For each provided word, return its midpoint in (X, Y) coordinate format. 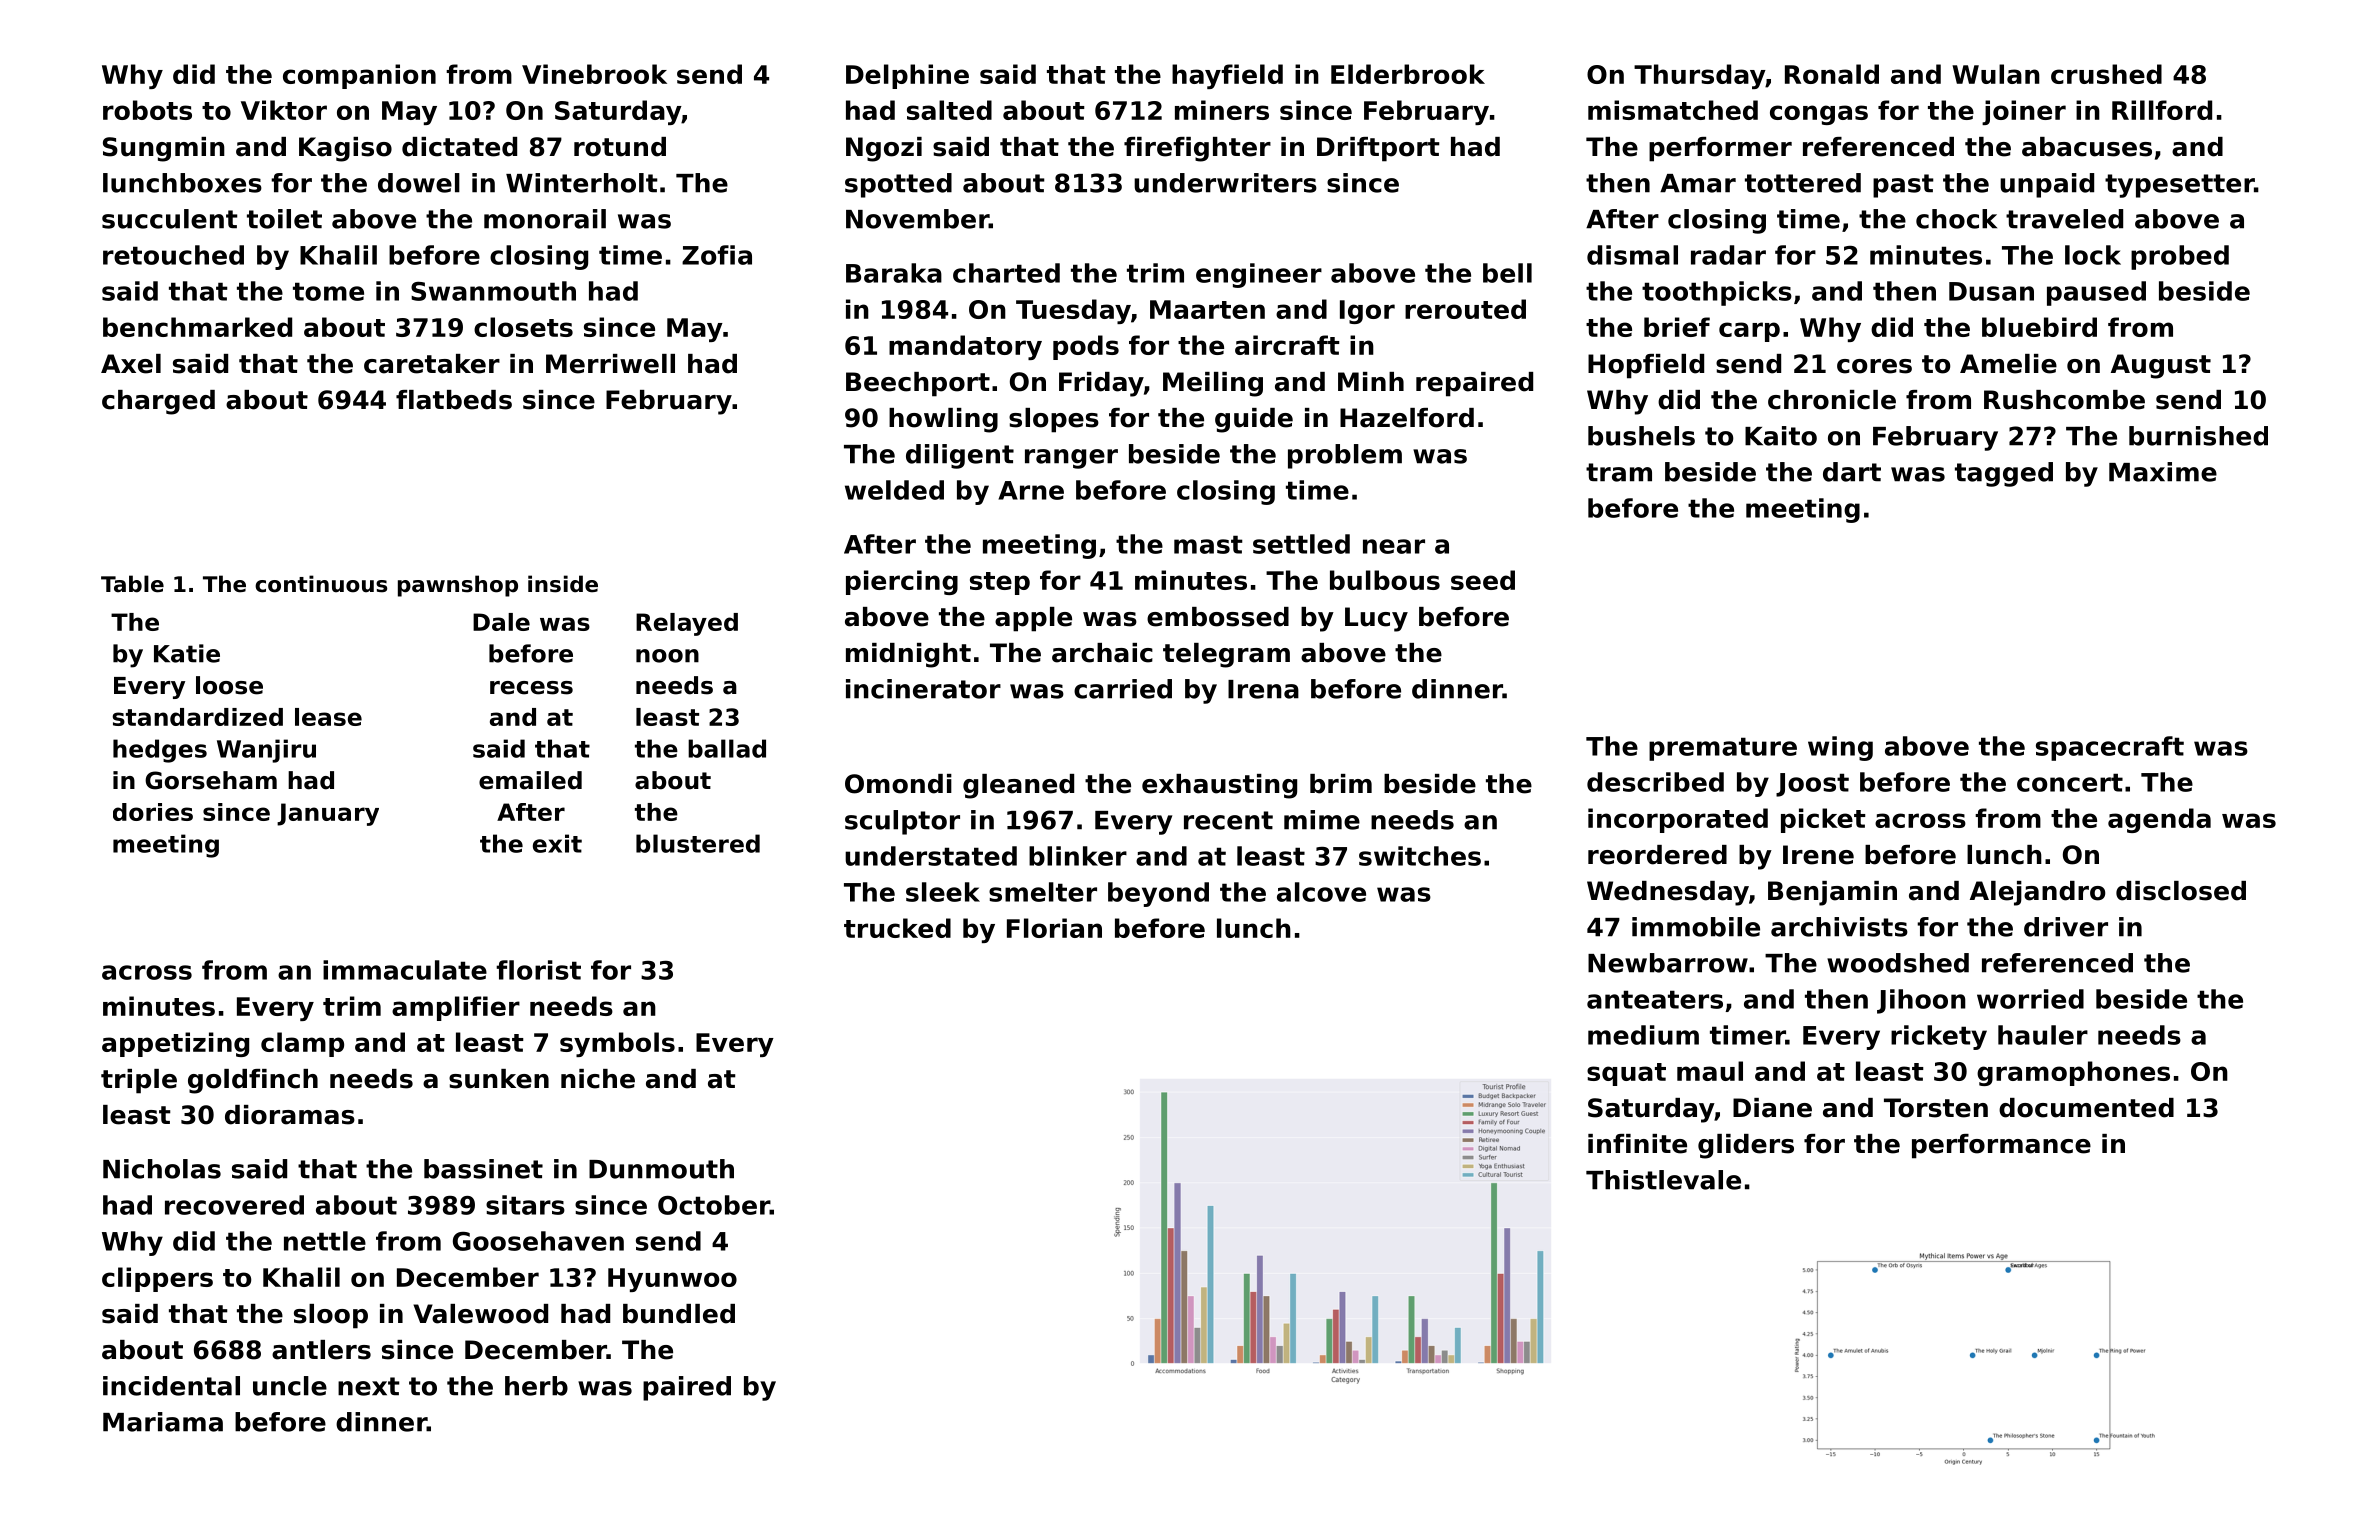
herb (536, 1386)
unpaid (2047, 185)
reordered (1657, 855)
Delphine (907, 76)
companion (359, 76)
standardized (197, 717)
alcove (1321, 892)
